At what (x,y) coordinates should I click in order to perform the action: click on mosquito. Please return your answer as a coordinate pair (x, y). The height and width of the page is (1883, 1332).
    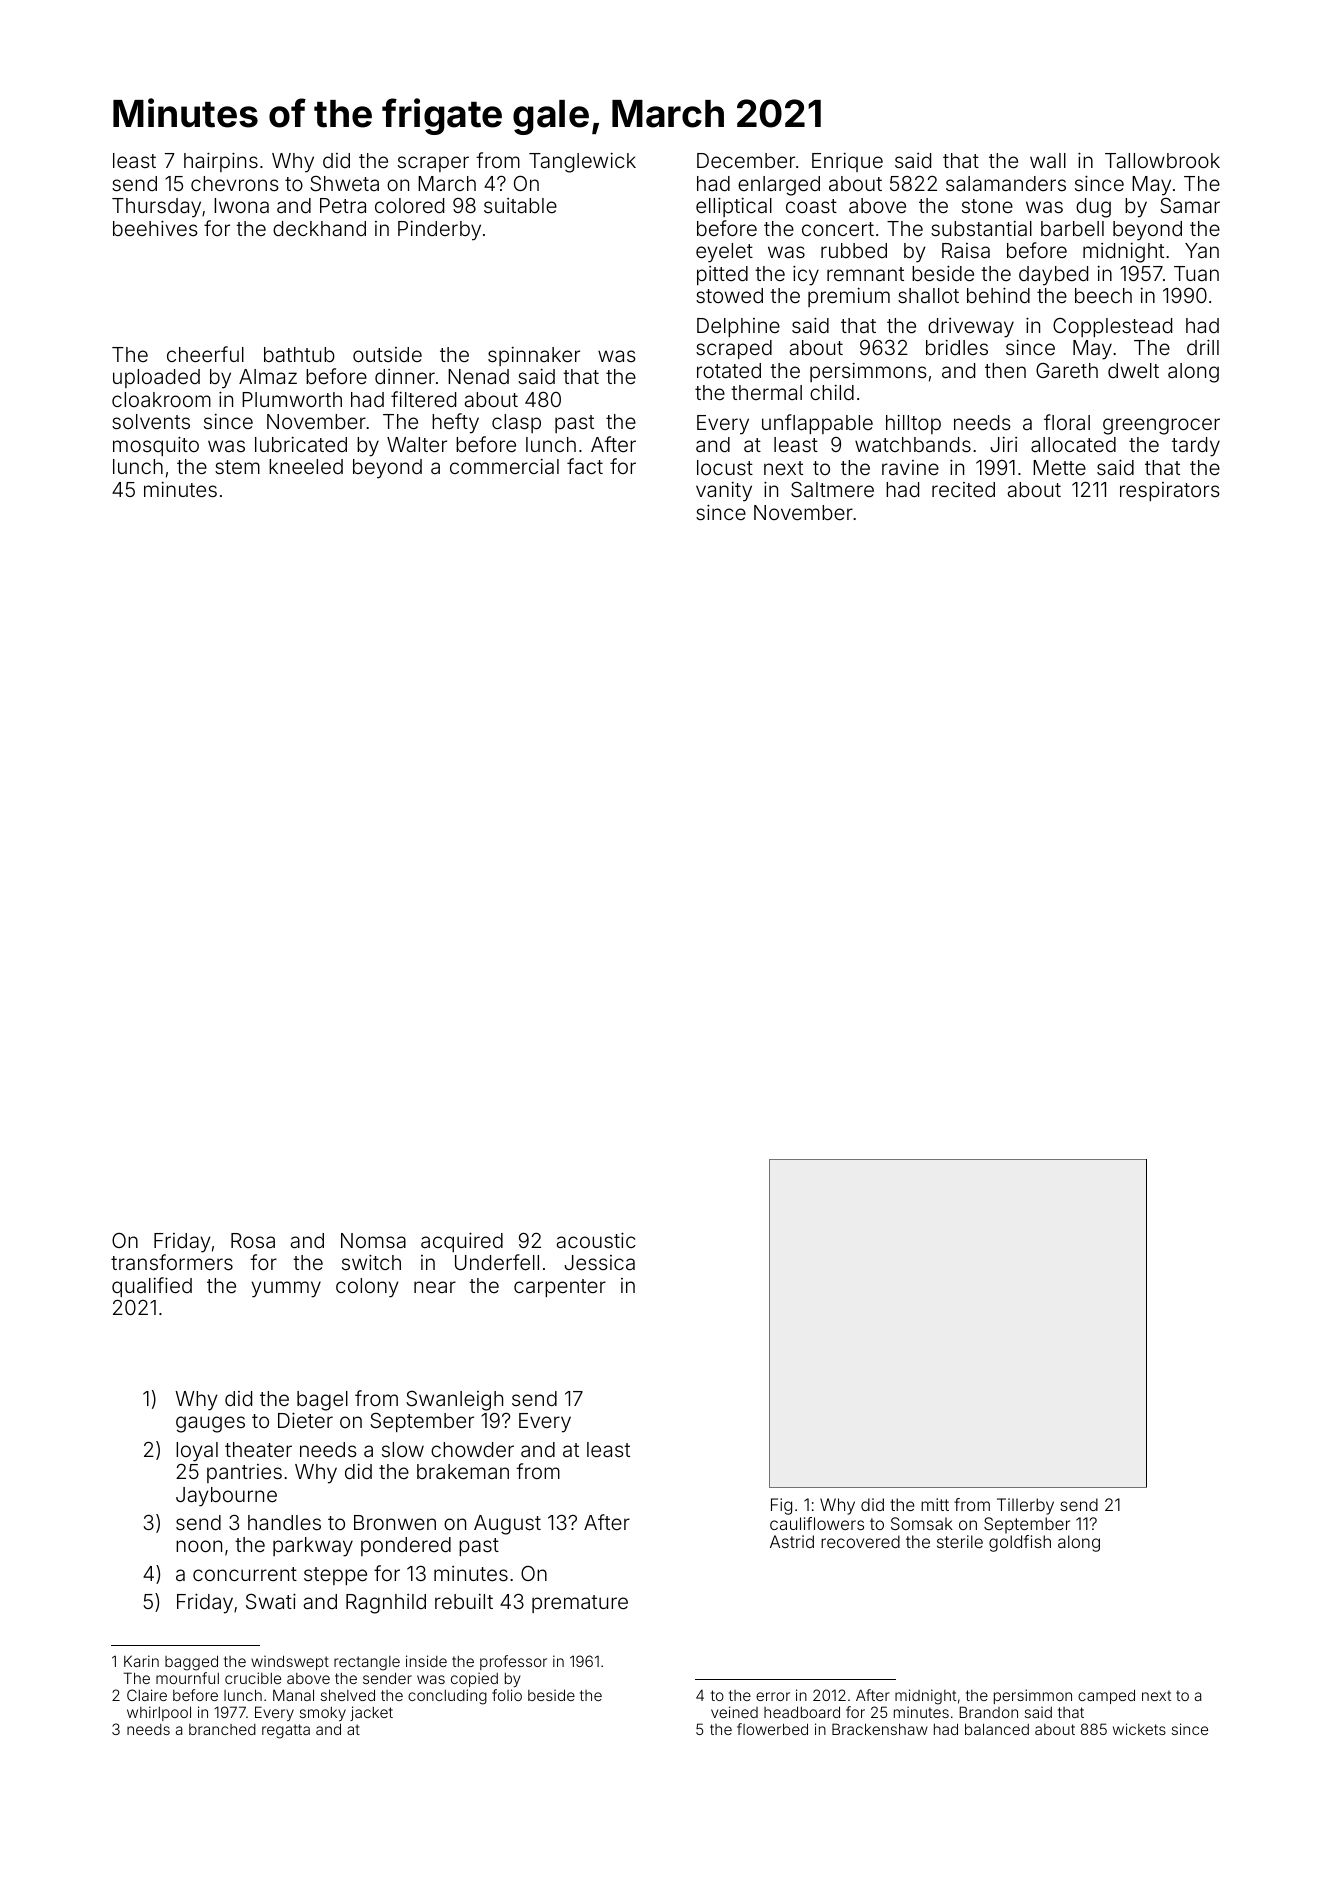
    Looking at the image, I should click on (156, 446).
